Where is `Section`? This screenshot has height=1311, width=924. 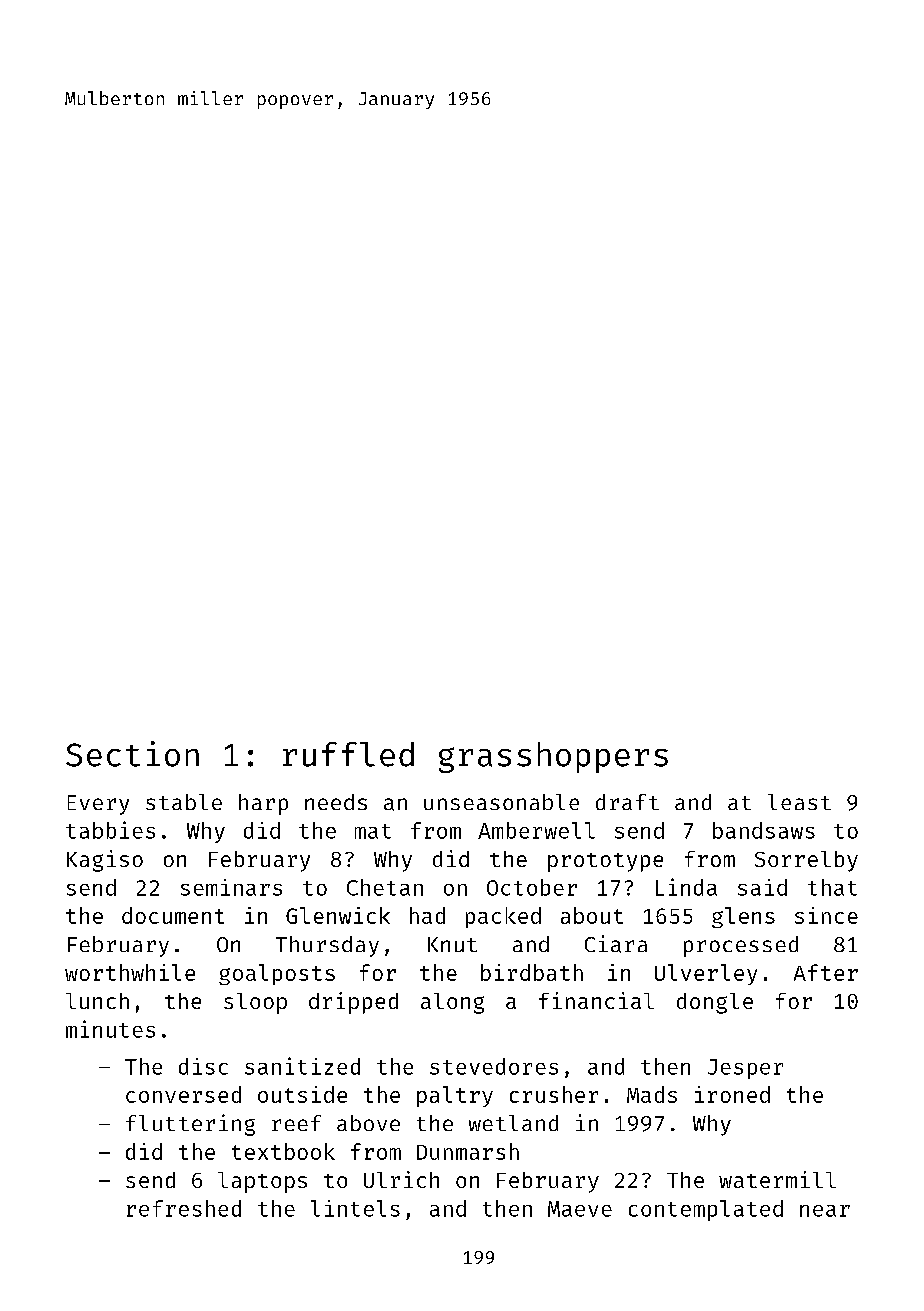 Section is located at coordinates (132, 754).
